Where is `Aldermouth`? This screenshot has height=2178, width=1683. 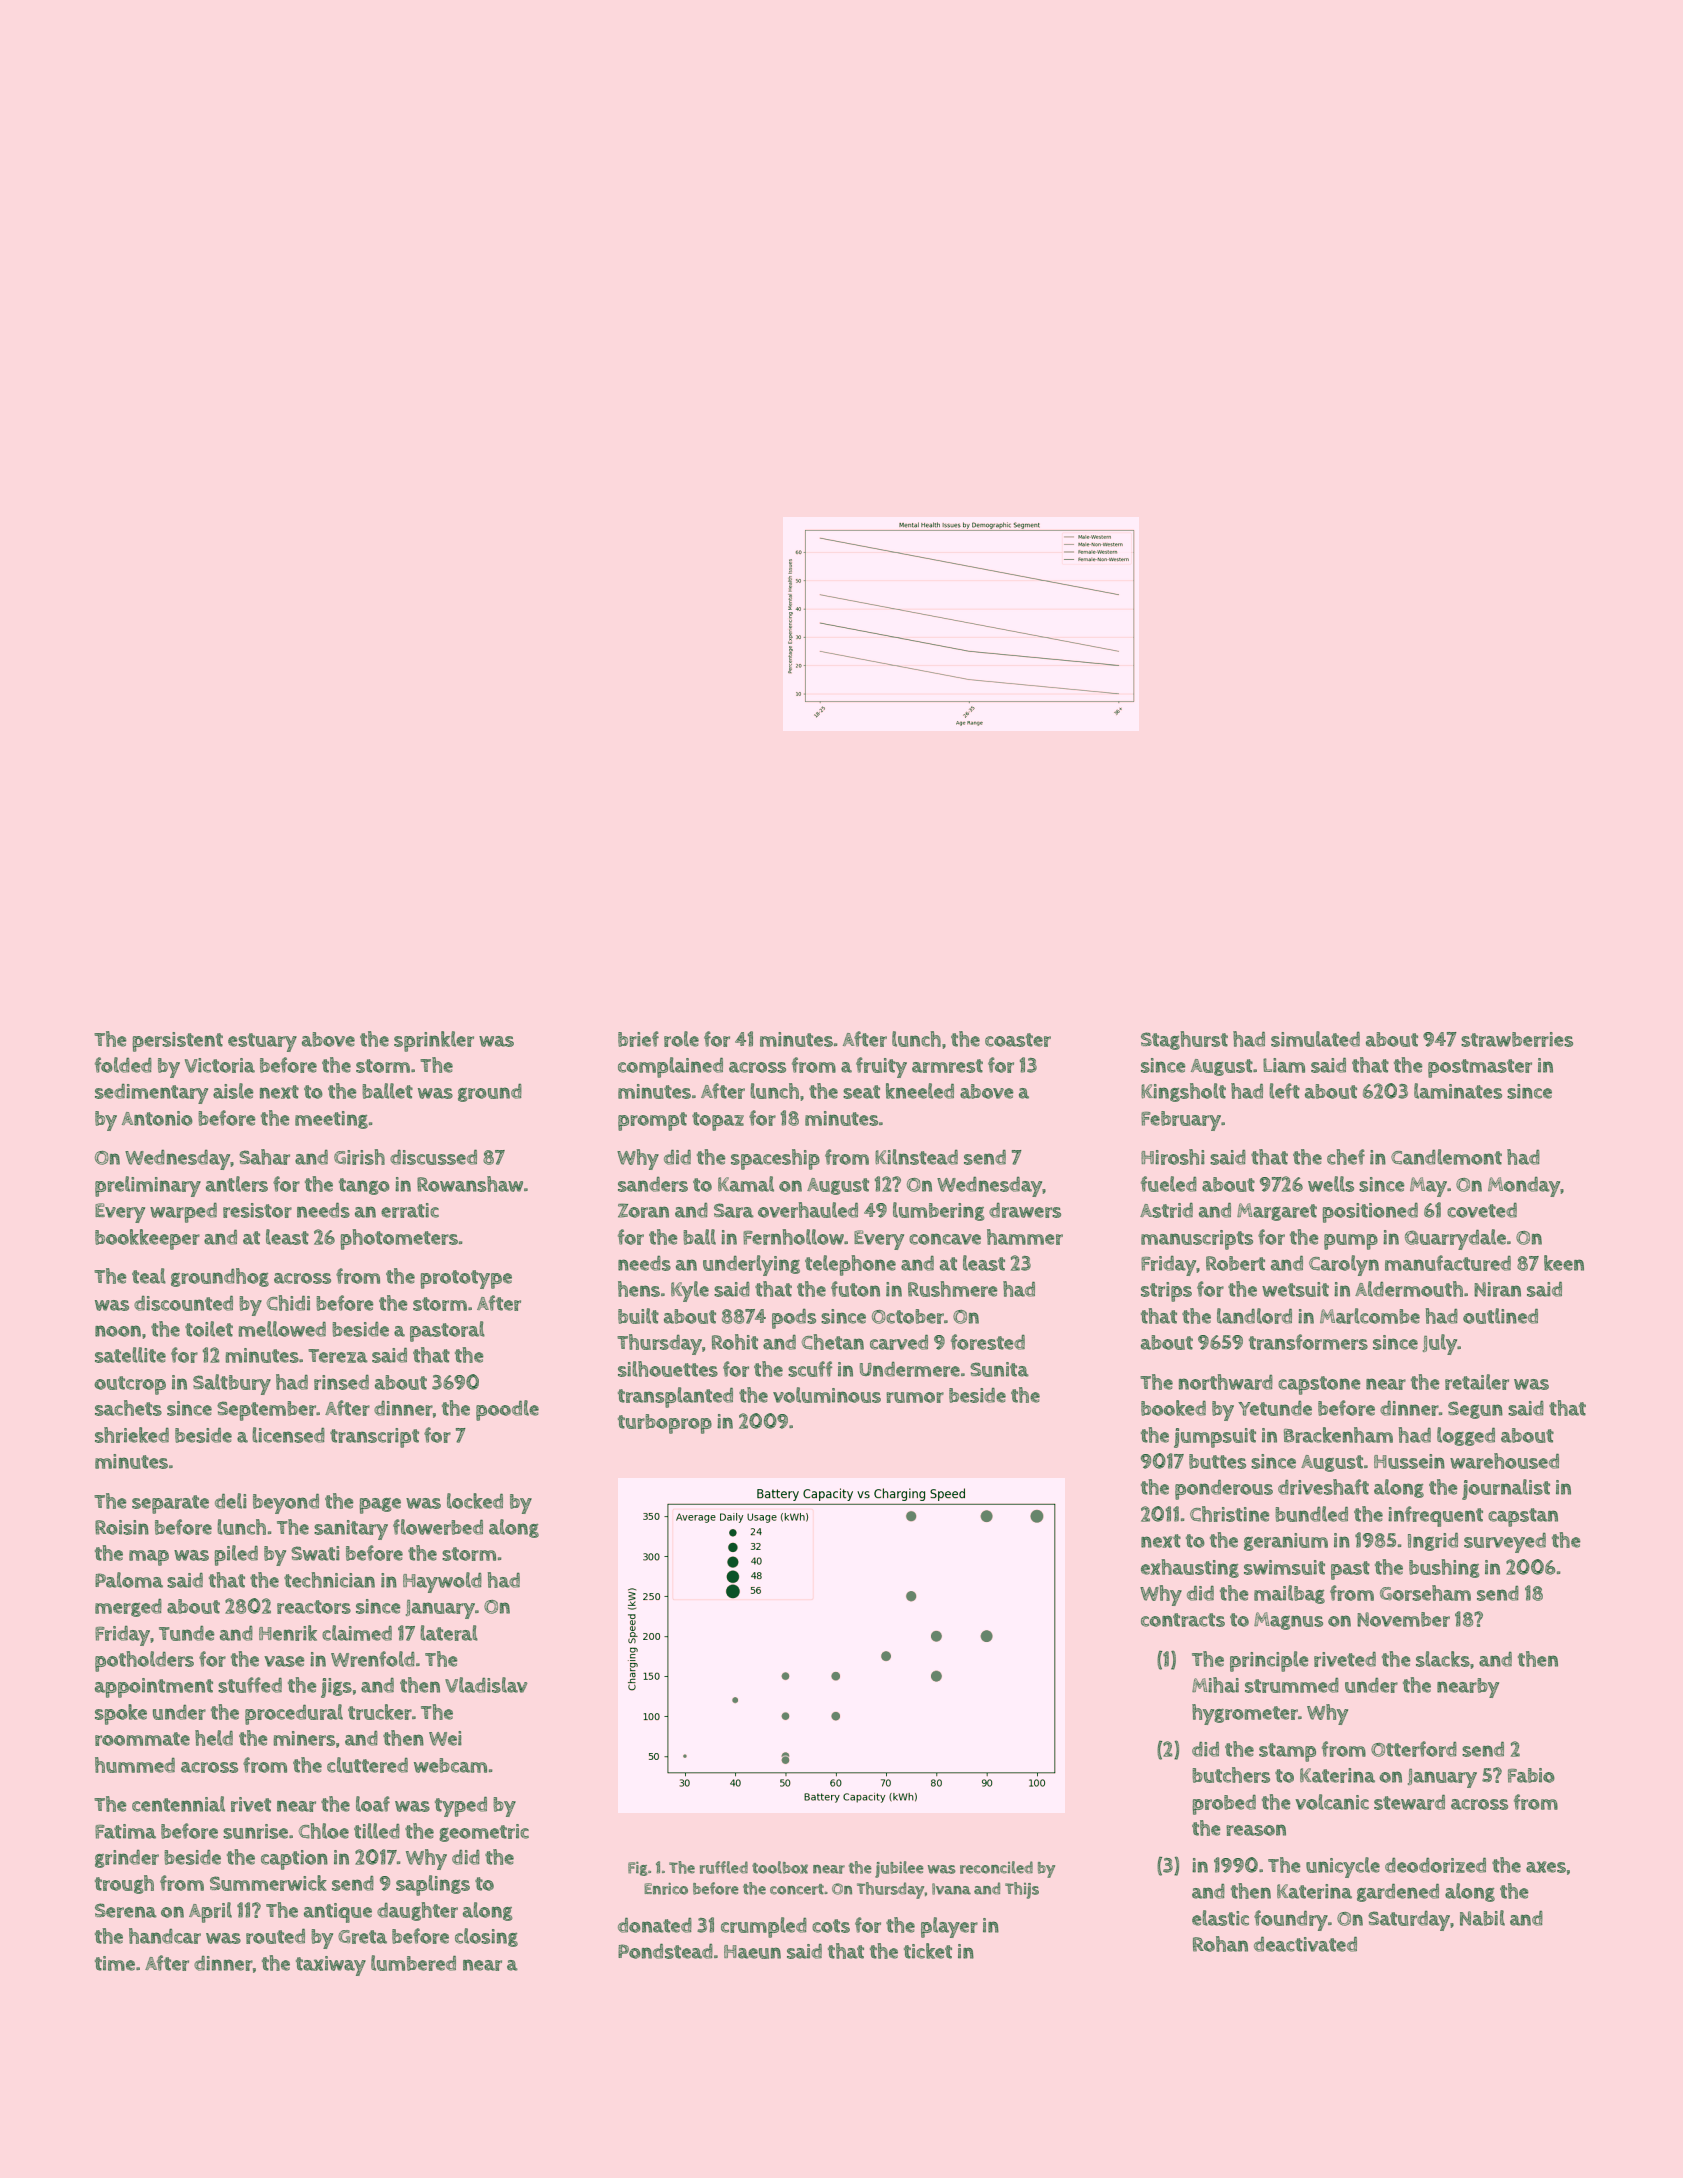 Aldermouth is located at coordinates (1409, 1289).
